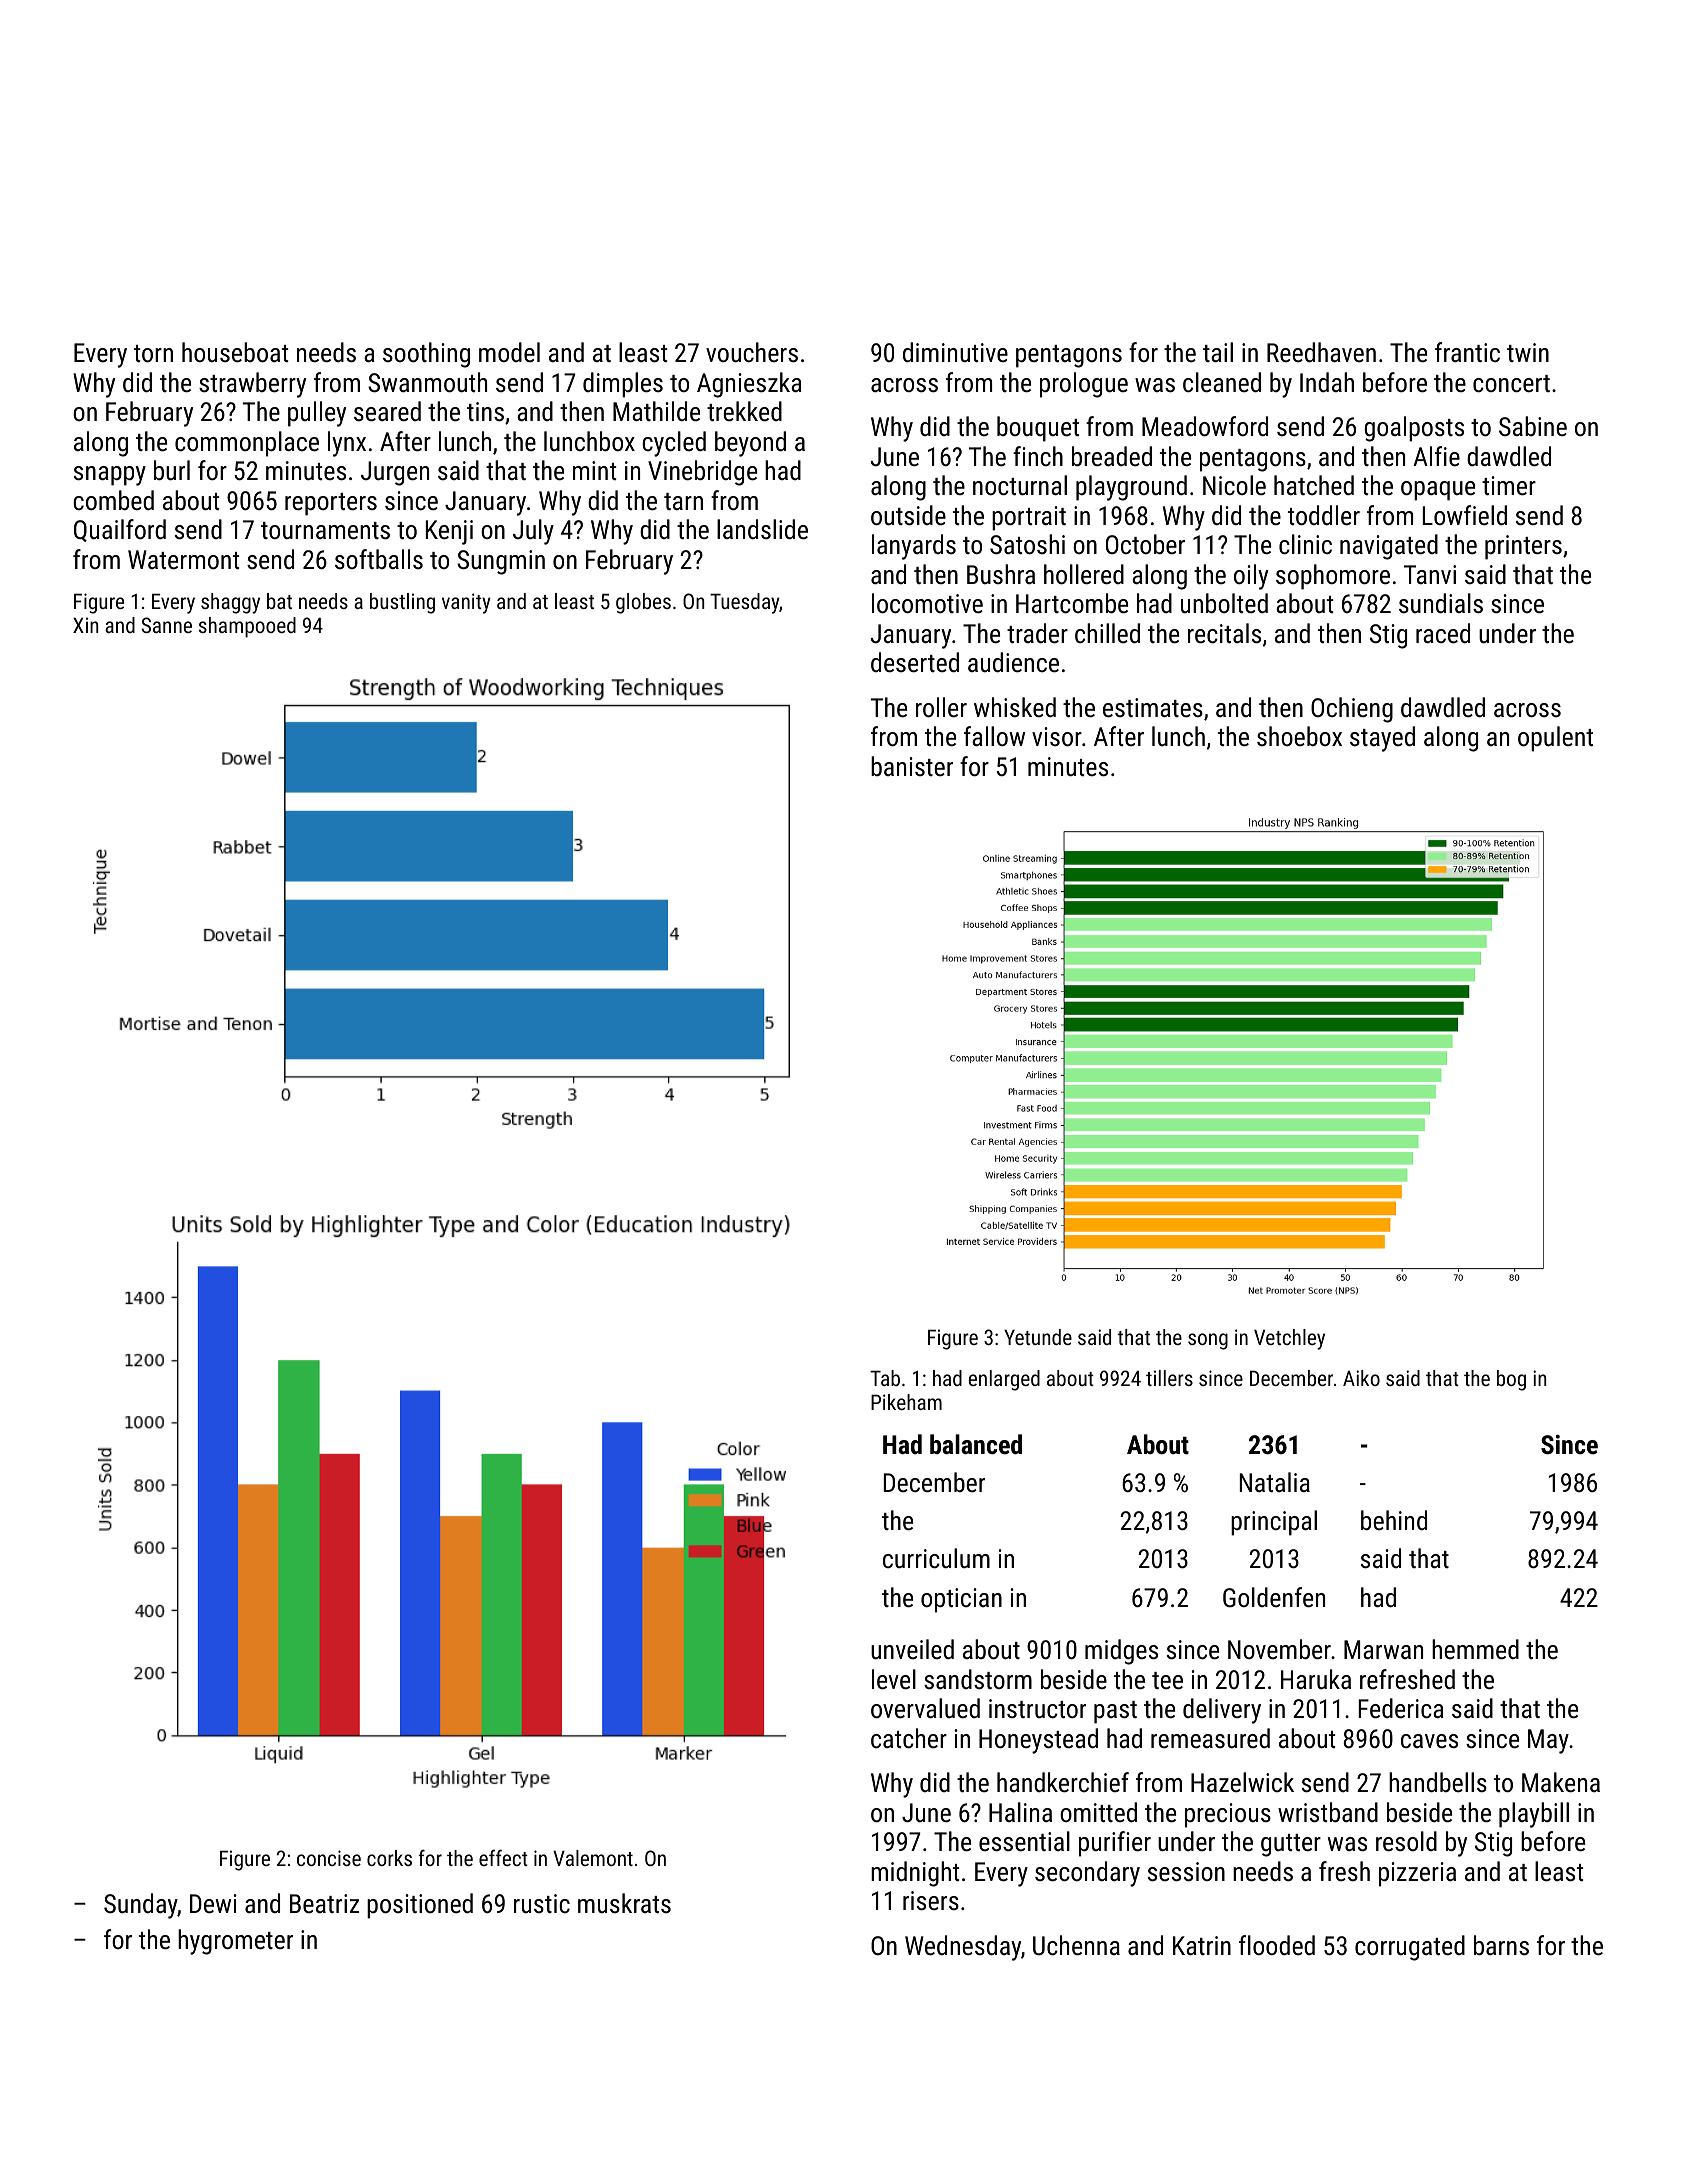  I want to click on bog, so click(1511, 1380).
